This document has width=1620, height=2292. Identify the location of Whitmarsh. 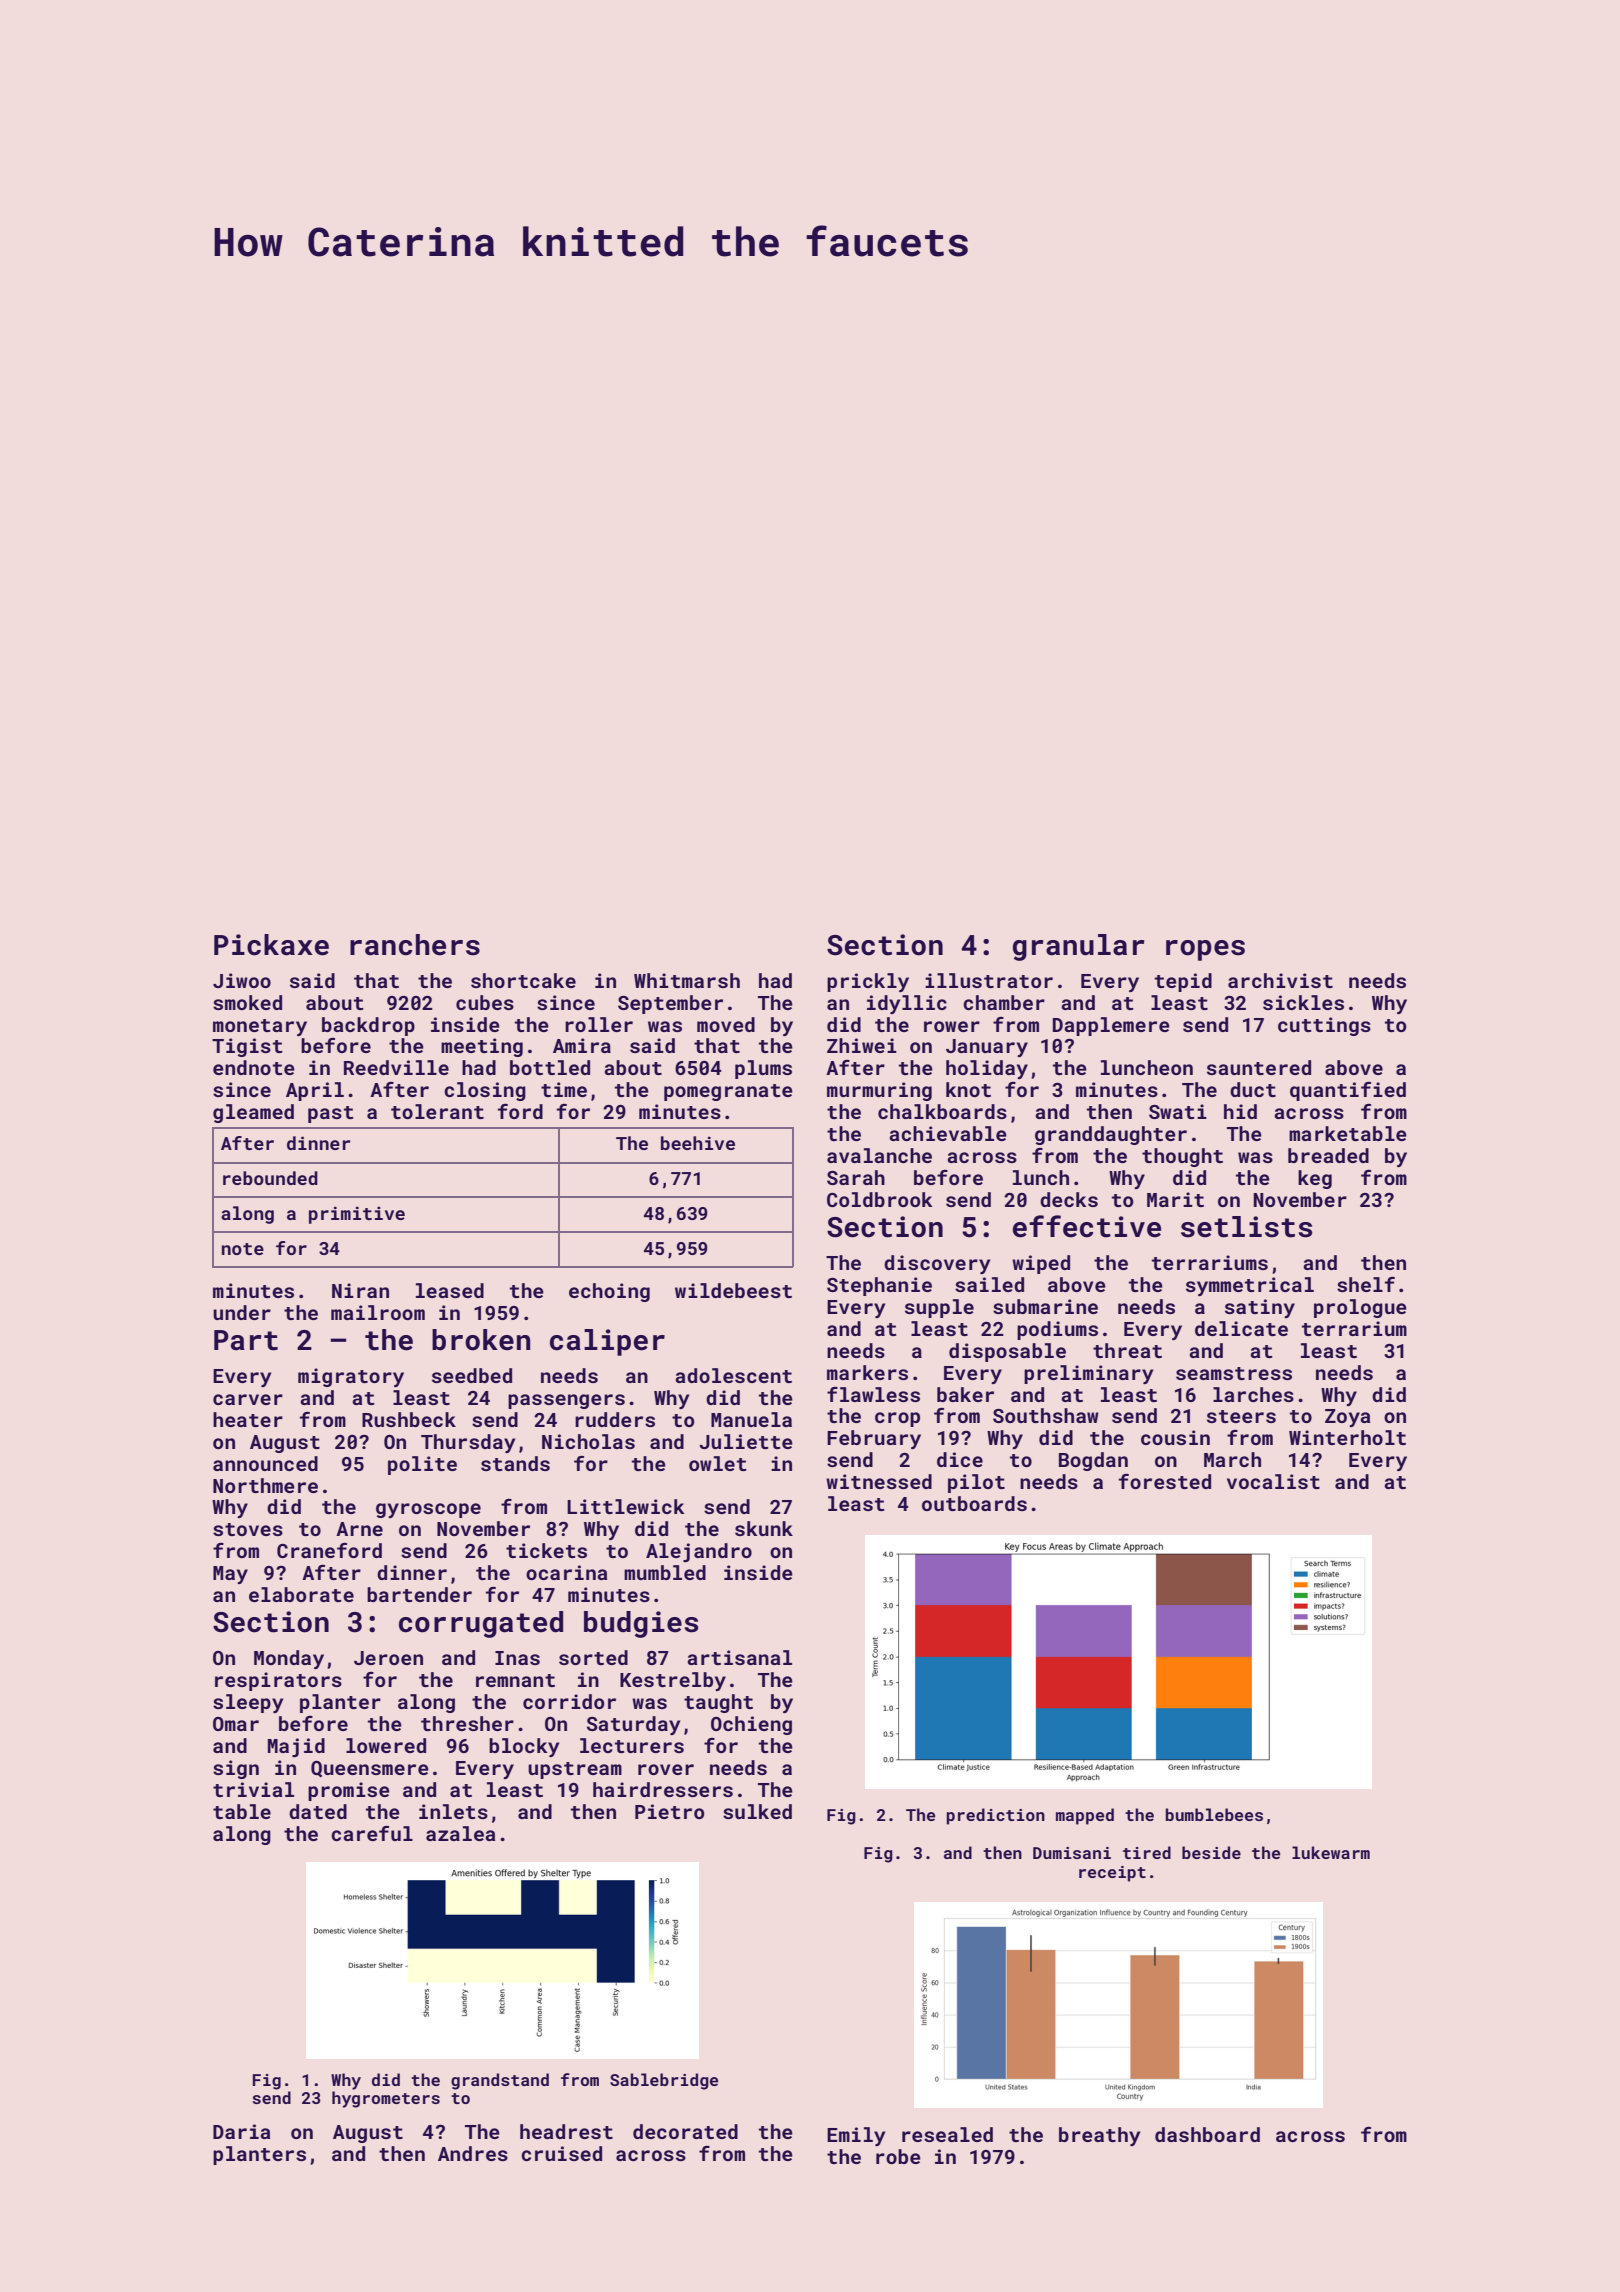
(687, 980).
